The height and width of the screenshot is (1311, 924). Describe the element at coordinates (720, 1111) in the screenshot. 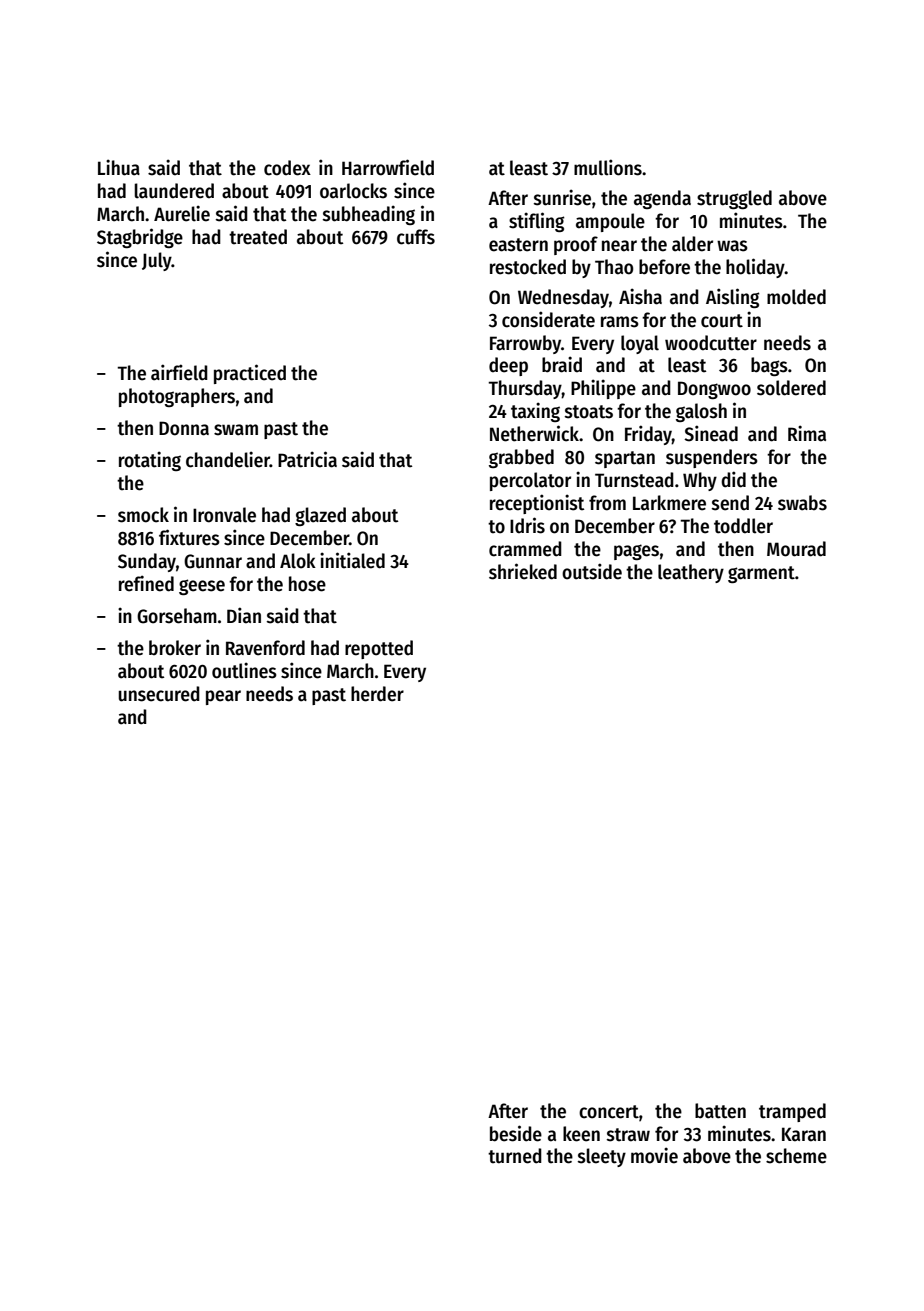

I see `batten` at that location.
